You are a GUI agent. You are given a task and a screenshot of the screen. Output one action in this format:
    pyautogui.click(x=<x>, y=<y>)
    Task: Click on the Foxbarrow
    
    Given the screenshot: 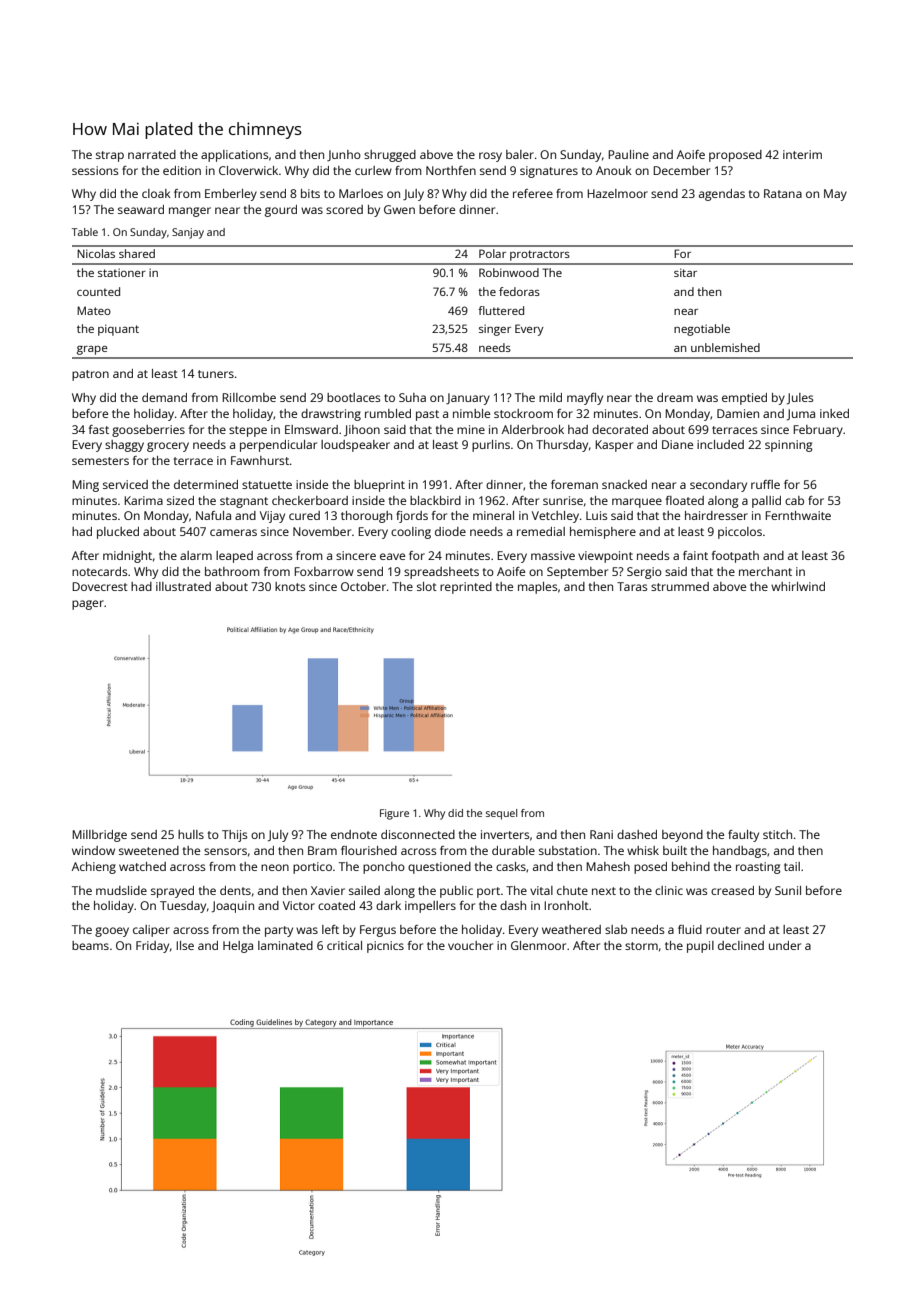 What is the action you would take?
    pyautogui.click(x=324, y=571)
